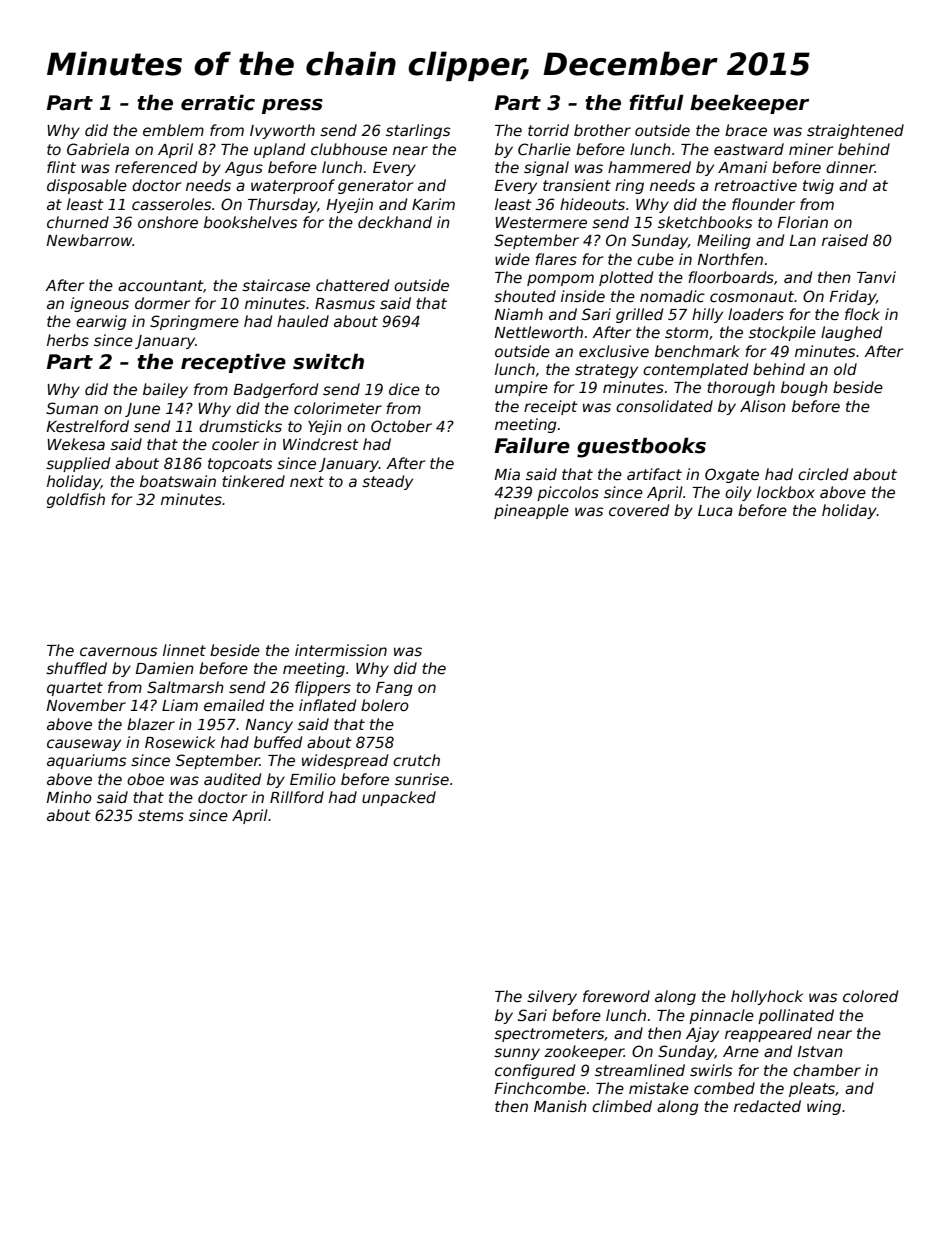 The height and width of the screenshot is (1233, 952). Describe the element at coordinates (639, 510) in the screenshot. I see `covered` at that location.
